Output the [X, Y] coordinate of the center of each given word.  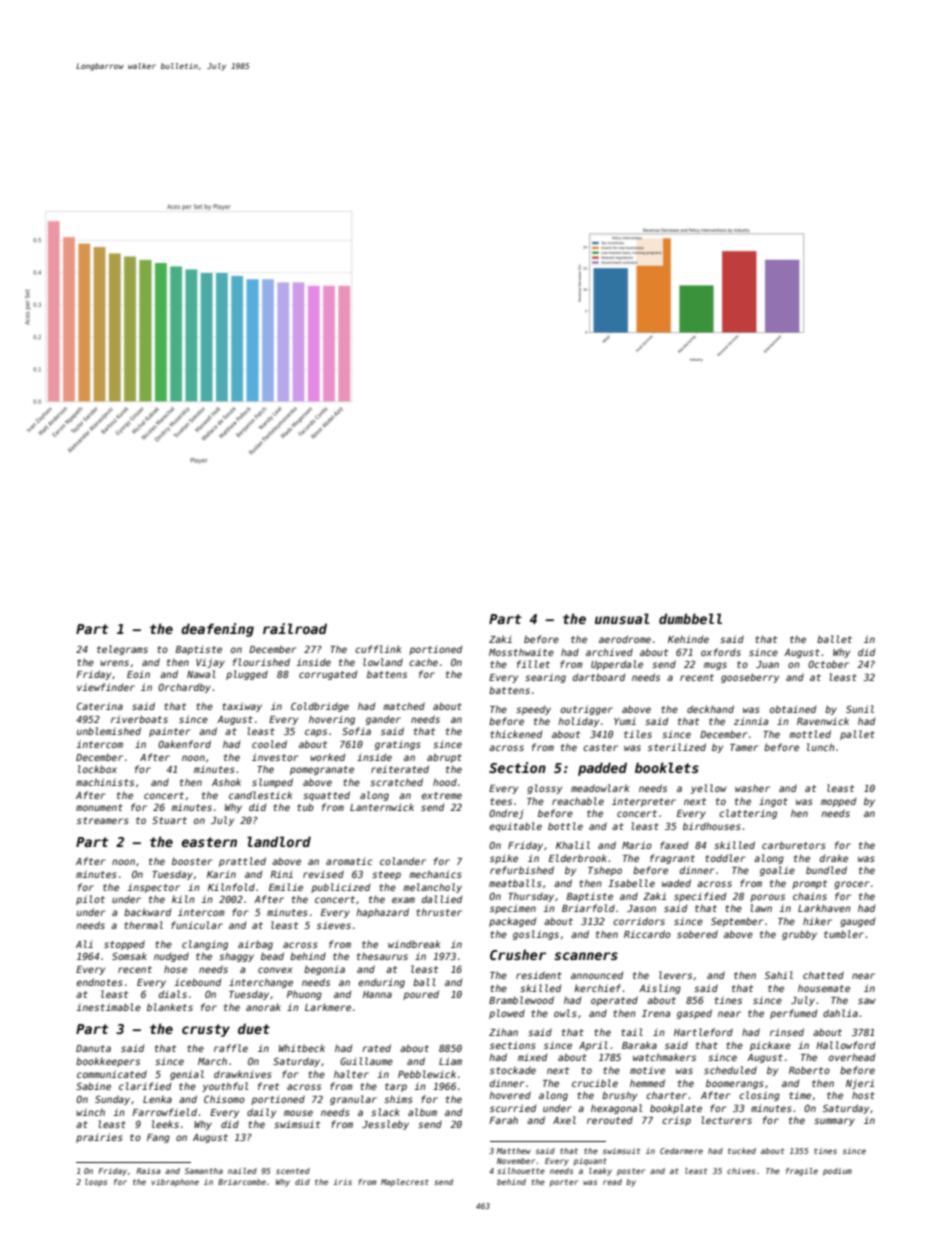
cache [423, 662]
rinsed [787, 1032]
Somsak [129, 956]
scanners [586, 956]
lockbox [97, 769]
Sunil [860, 709]
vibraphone [175, 1183]
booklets [667, 767]
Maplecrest [405, 1183]
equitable [516, 827]
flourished [261, 662]
